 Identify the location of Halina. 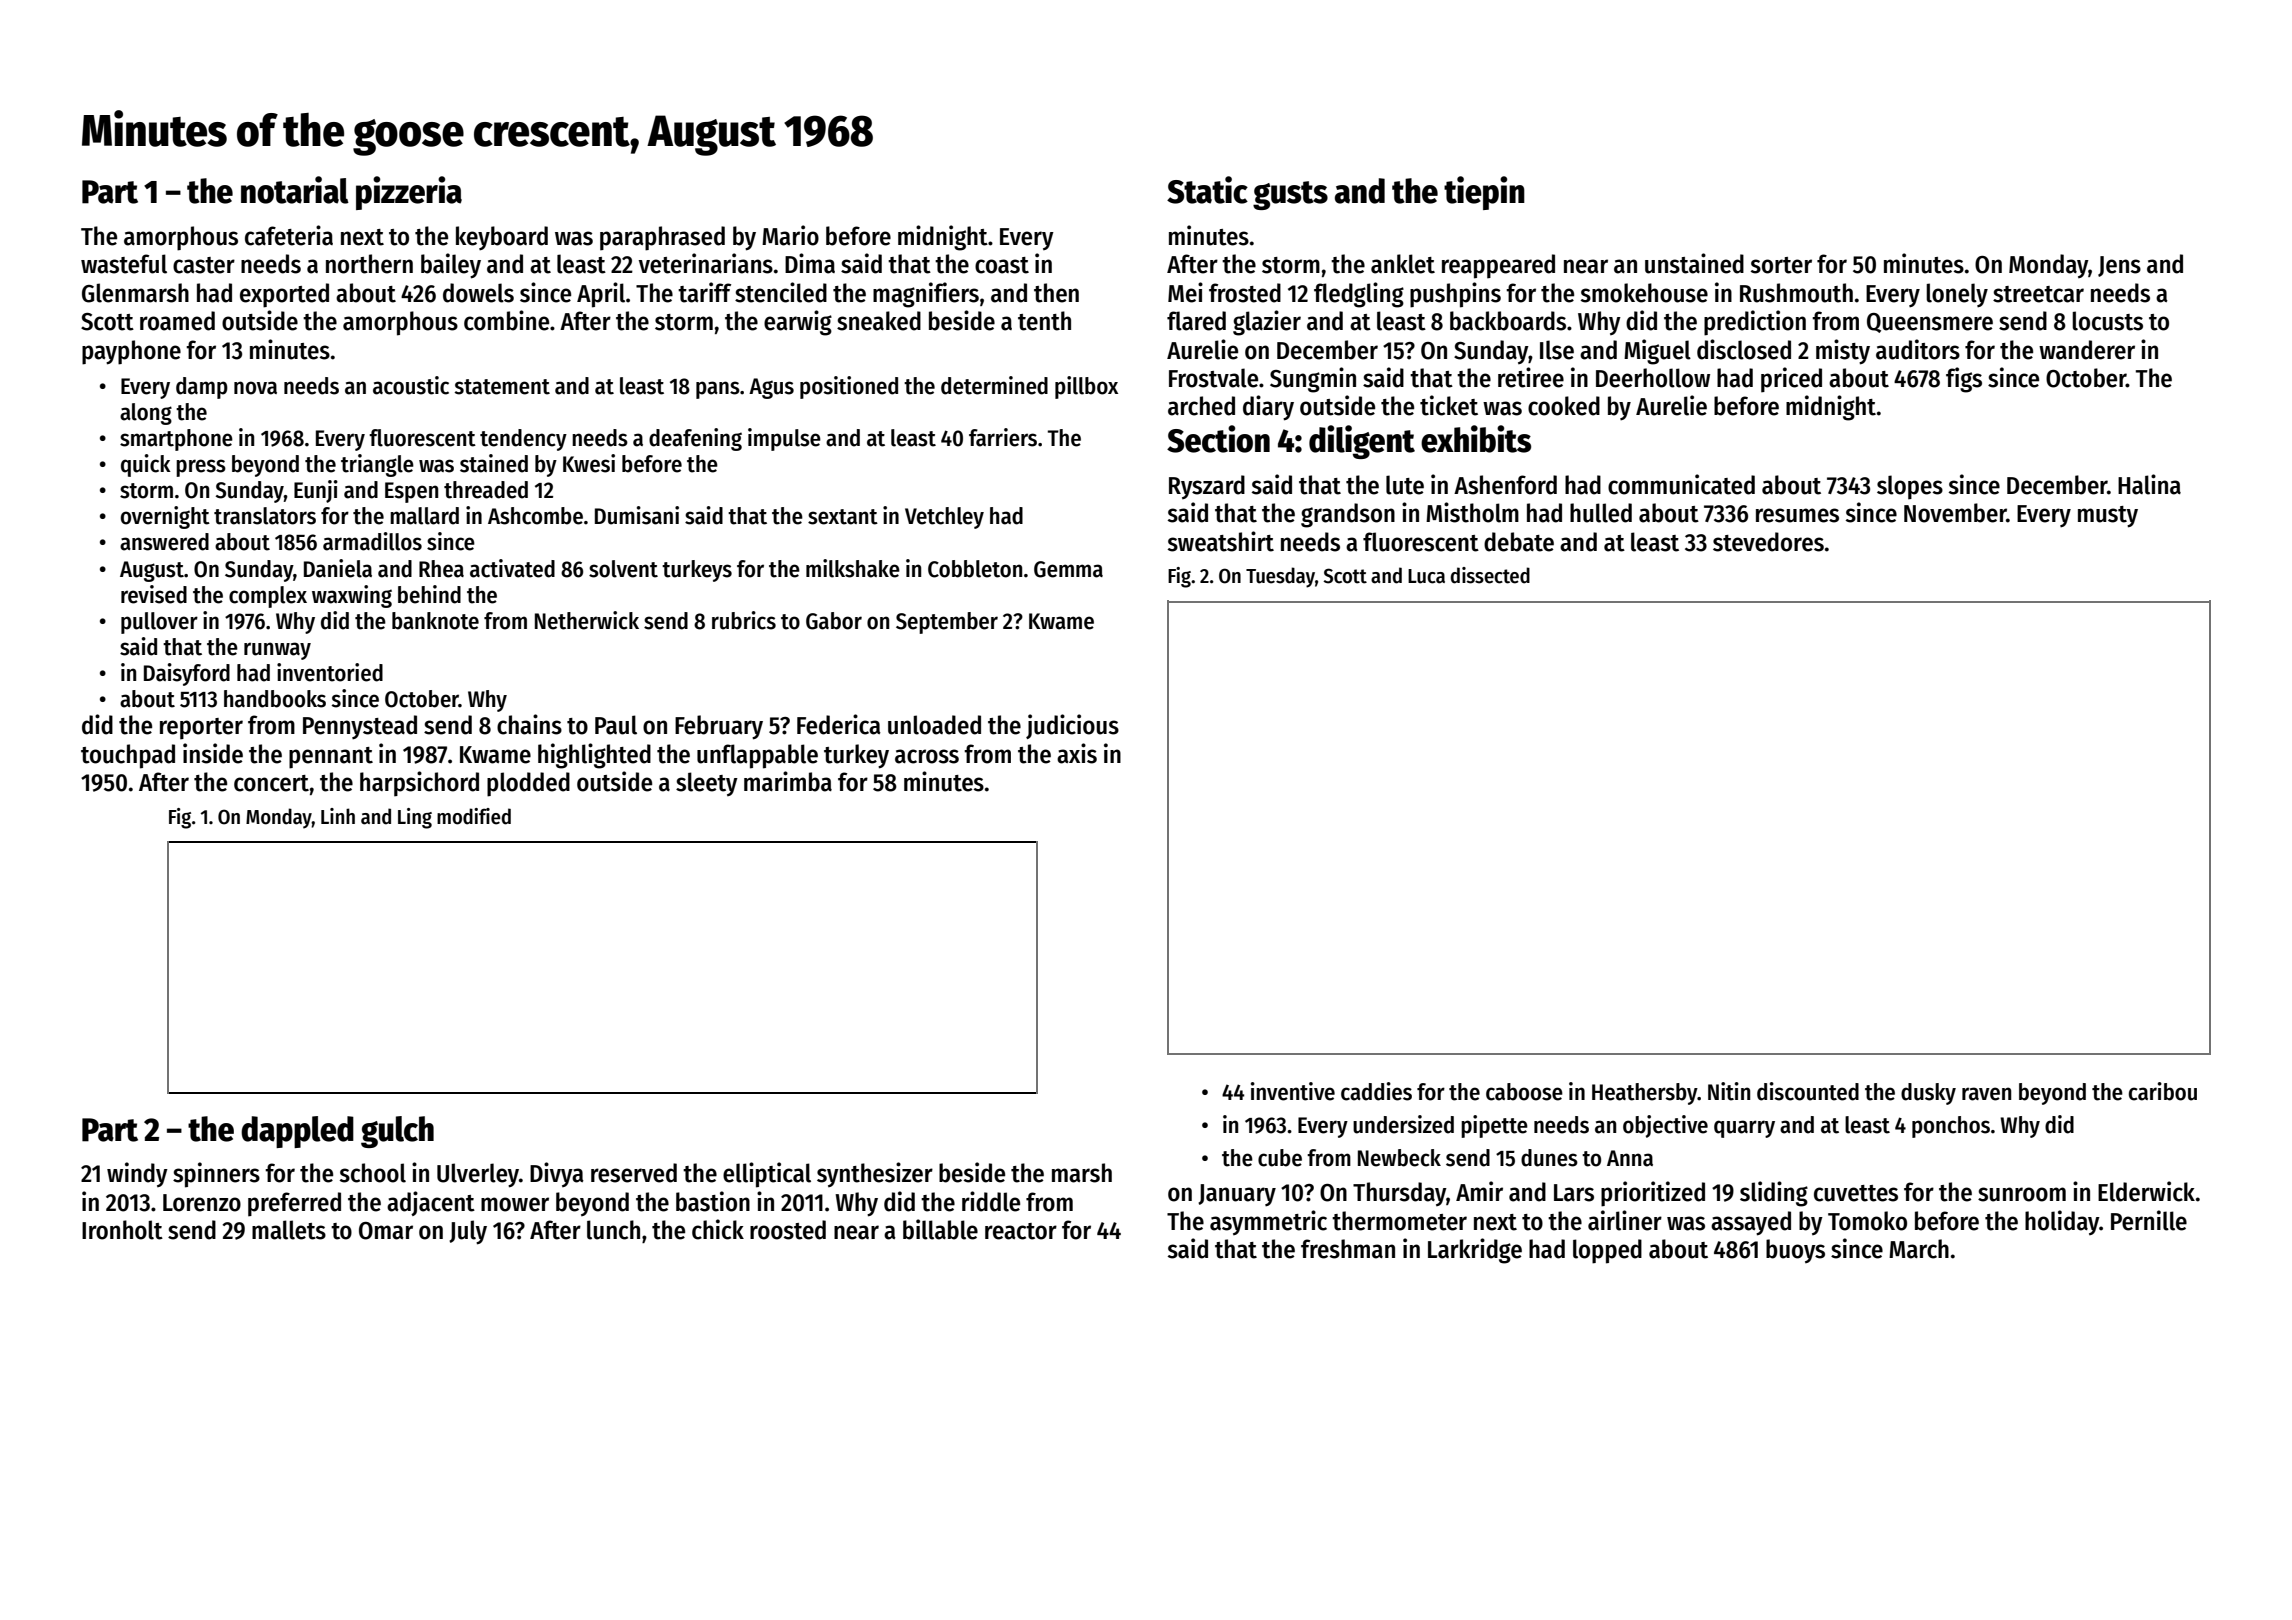
(2149, 484).
